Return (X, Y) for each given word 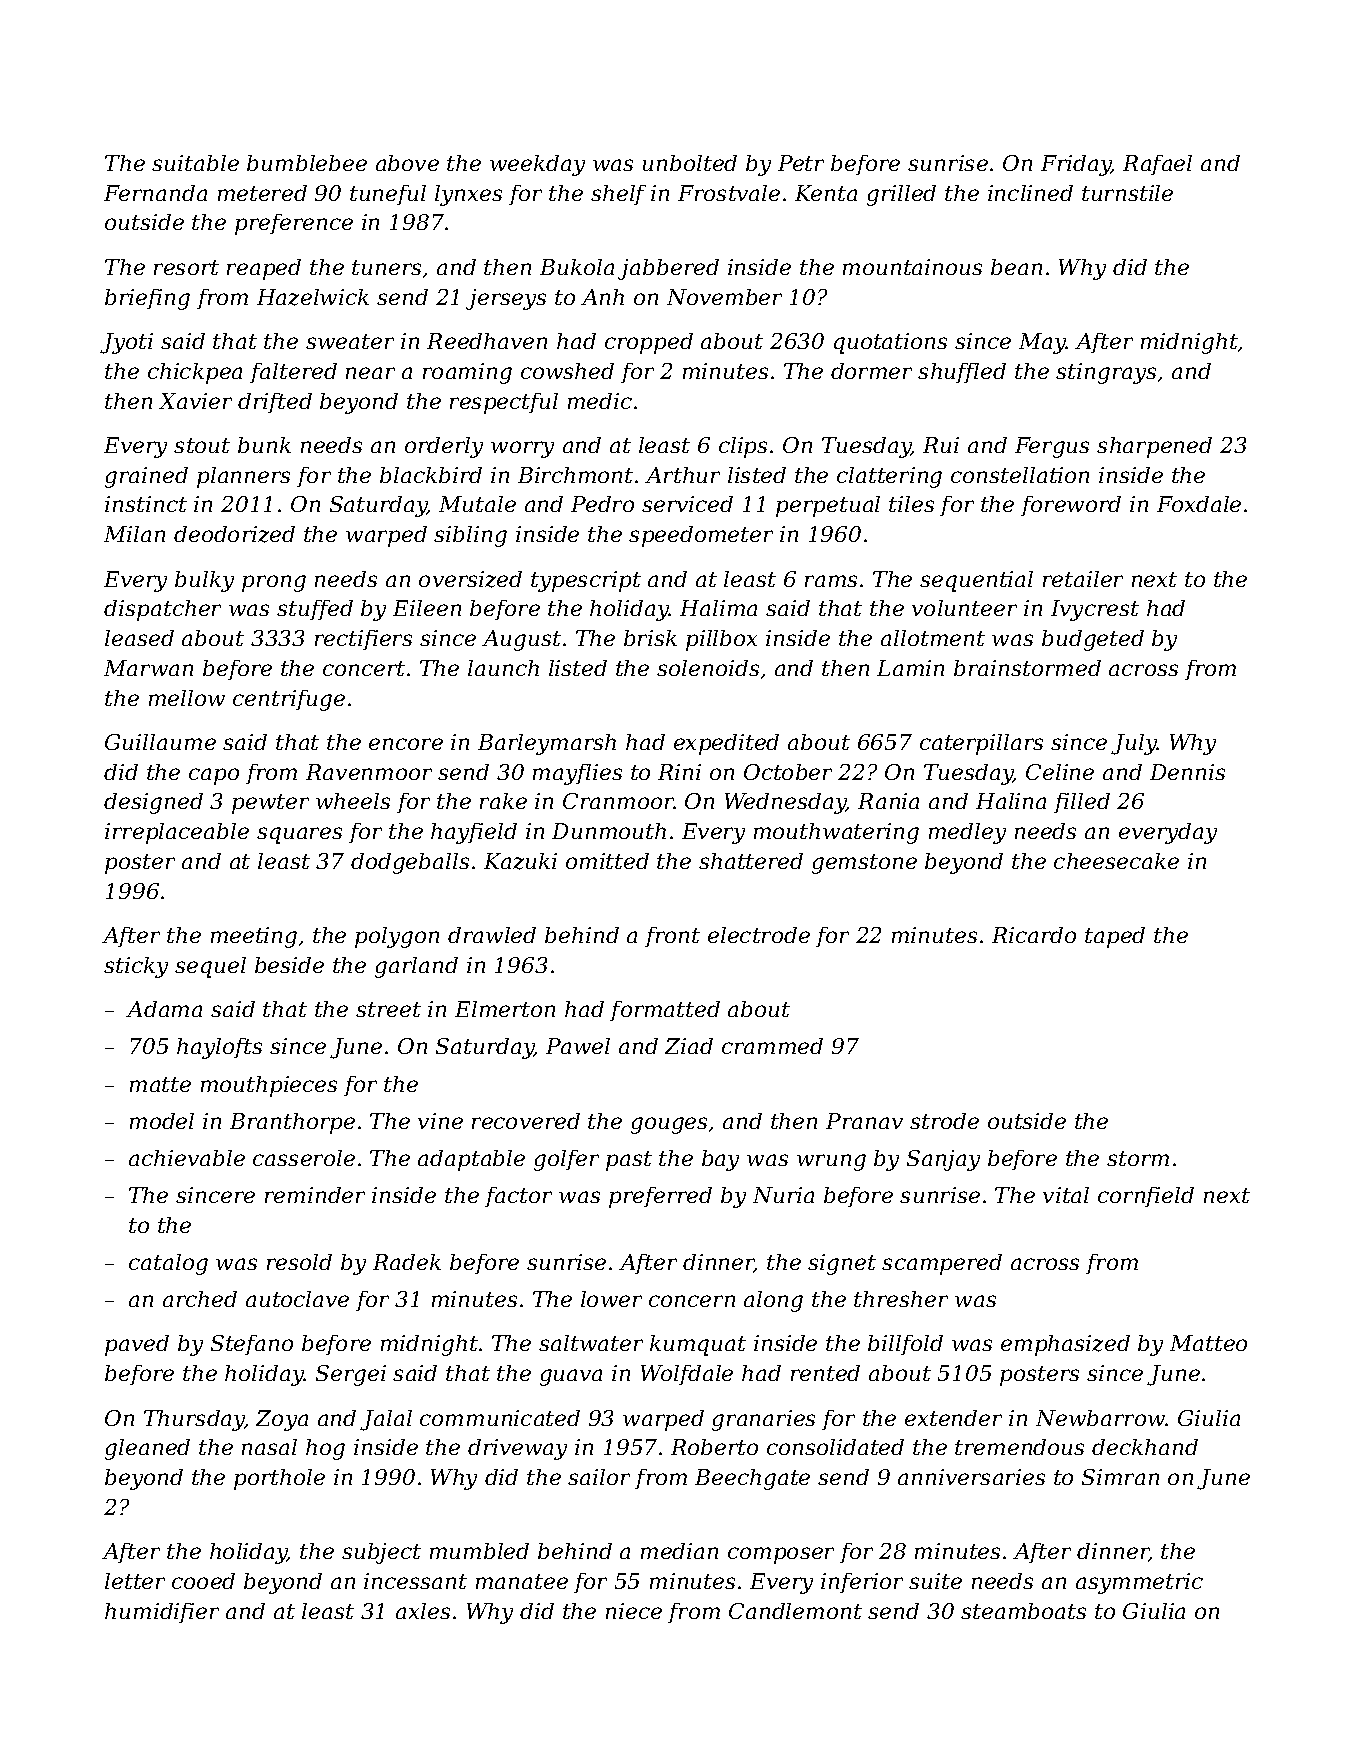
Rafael (1157, 165)
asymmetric (1139, 1583)
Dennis (1187, 772)
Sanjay (943, 1160)
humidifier (162, 1613)
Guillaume (160, 742)
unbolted (690, 163)
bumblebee (307, 163)
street (388, 1009)
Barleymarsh (547, 744)
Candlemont (795, 1611)
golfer (566, 1160)
